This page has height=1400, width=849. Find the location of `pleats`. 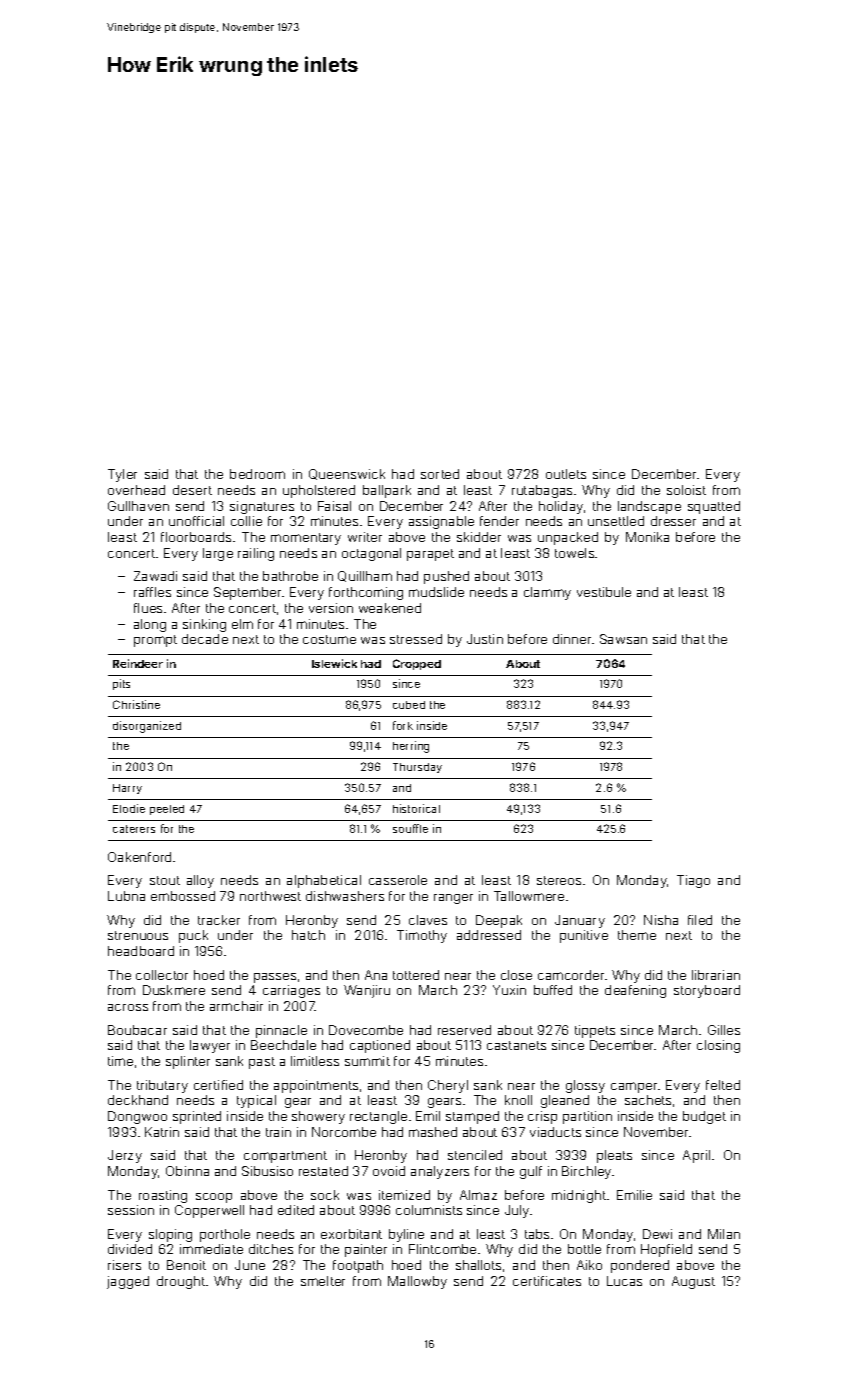

pleats is located at coordinates (614, 1156).
